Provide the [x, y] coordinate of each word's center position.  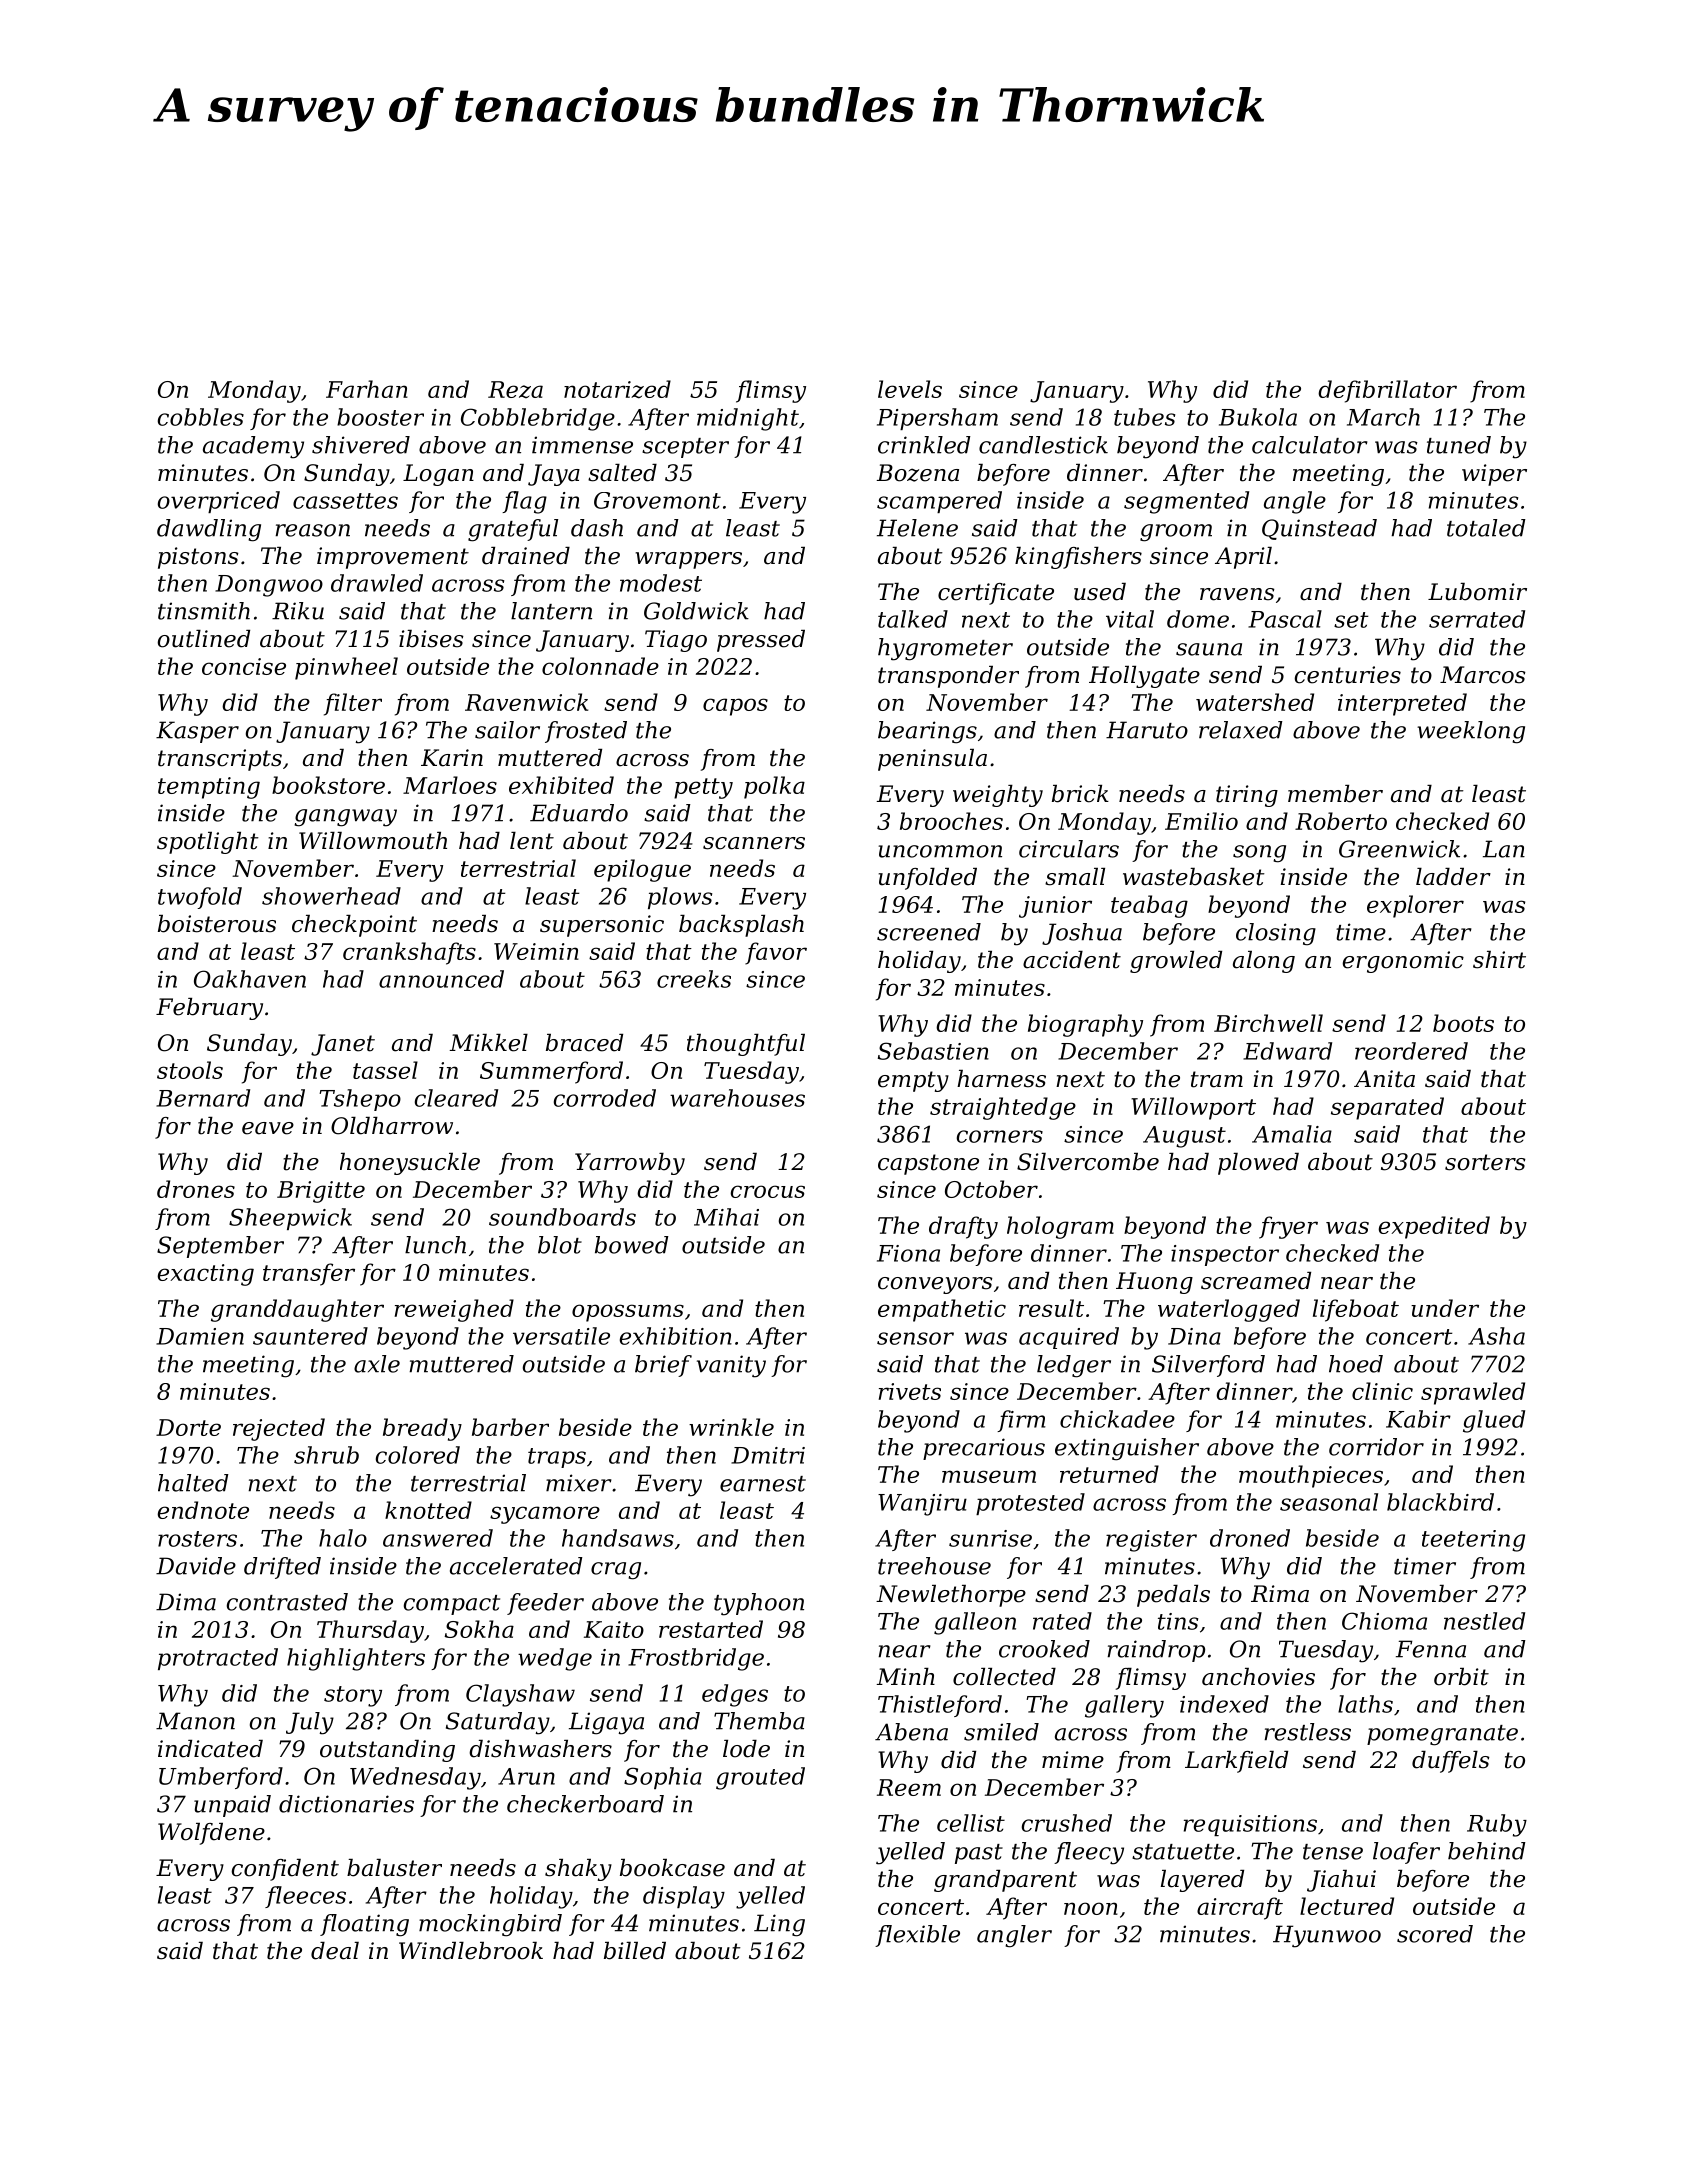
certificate [996, 594]
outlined [203, 639]
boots [1463, 1023]
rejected [279, 1429]
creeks [694, 979]
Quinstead [1319, 529]
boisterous [217, 924]
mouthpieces [1311, 1476]
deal [335, 1951]
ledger [1074, 1366]
